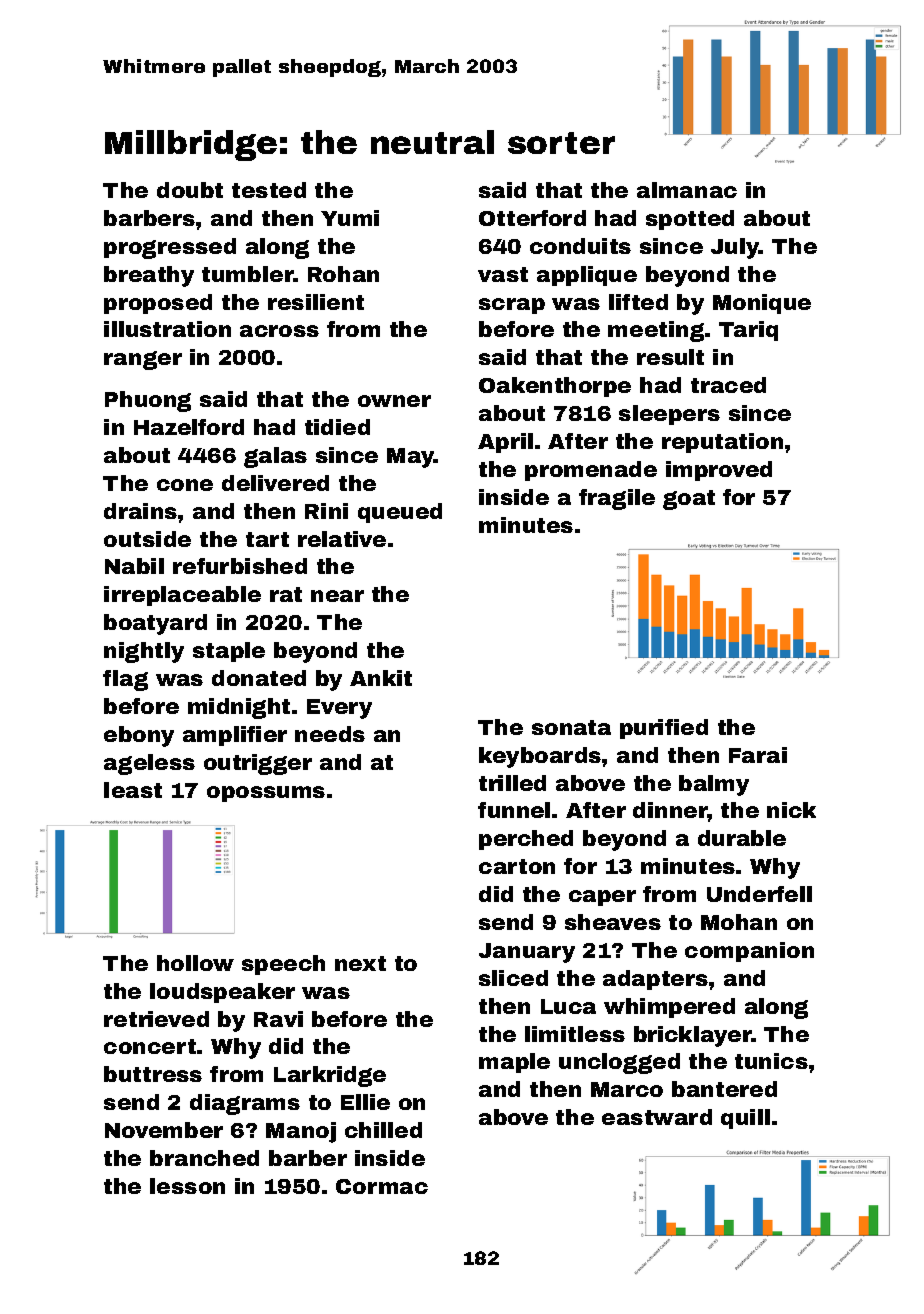  Describe the element at coordinates (526, 840) in the image. I see `perched` at that location.
